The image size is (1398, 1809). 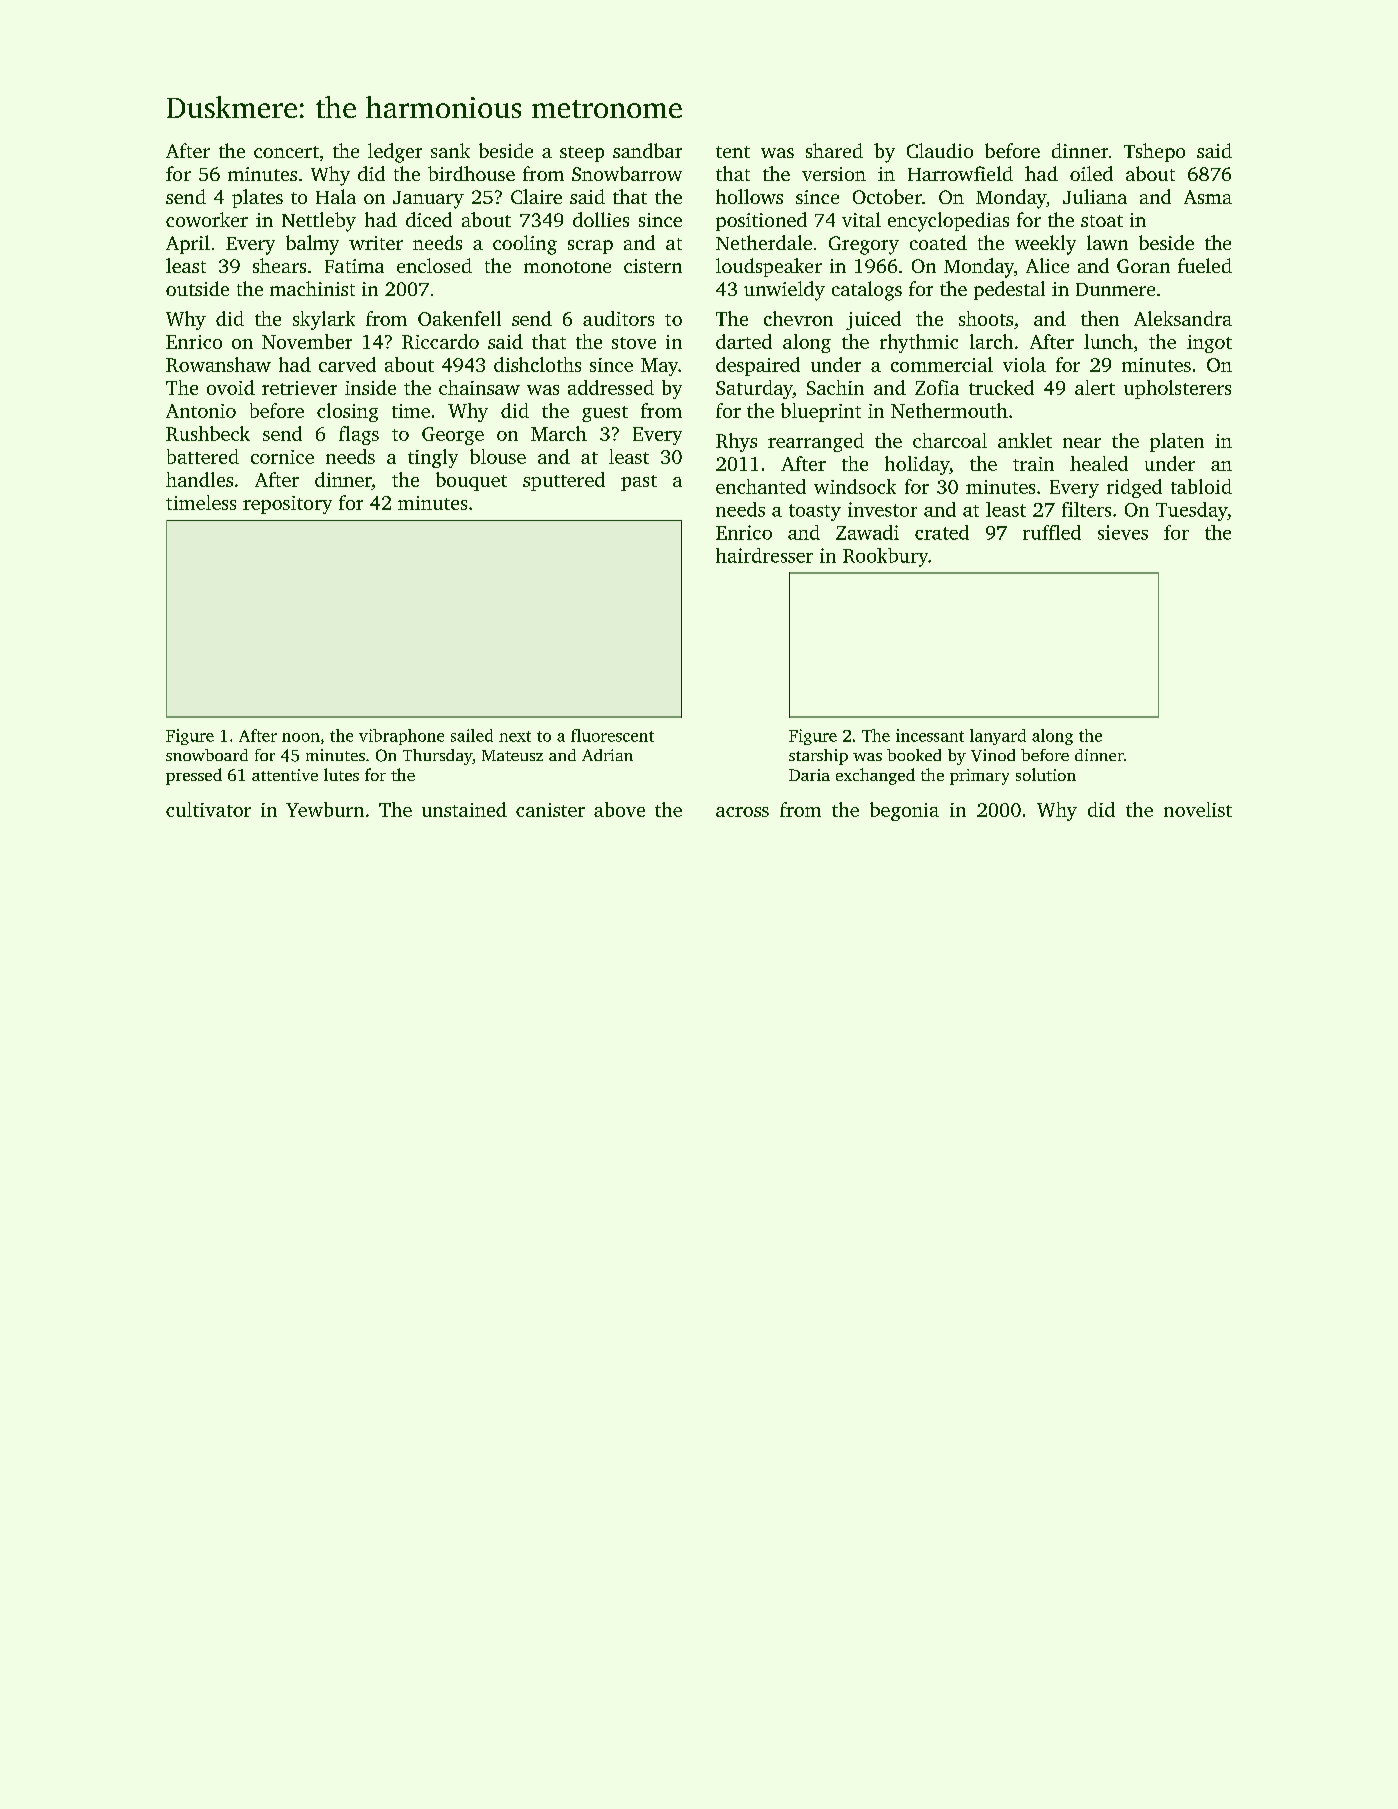 What do you see at coordinates (203, 456) in the document?
I see `battered` at bounding box center [203, 456].
